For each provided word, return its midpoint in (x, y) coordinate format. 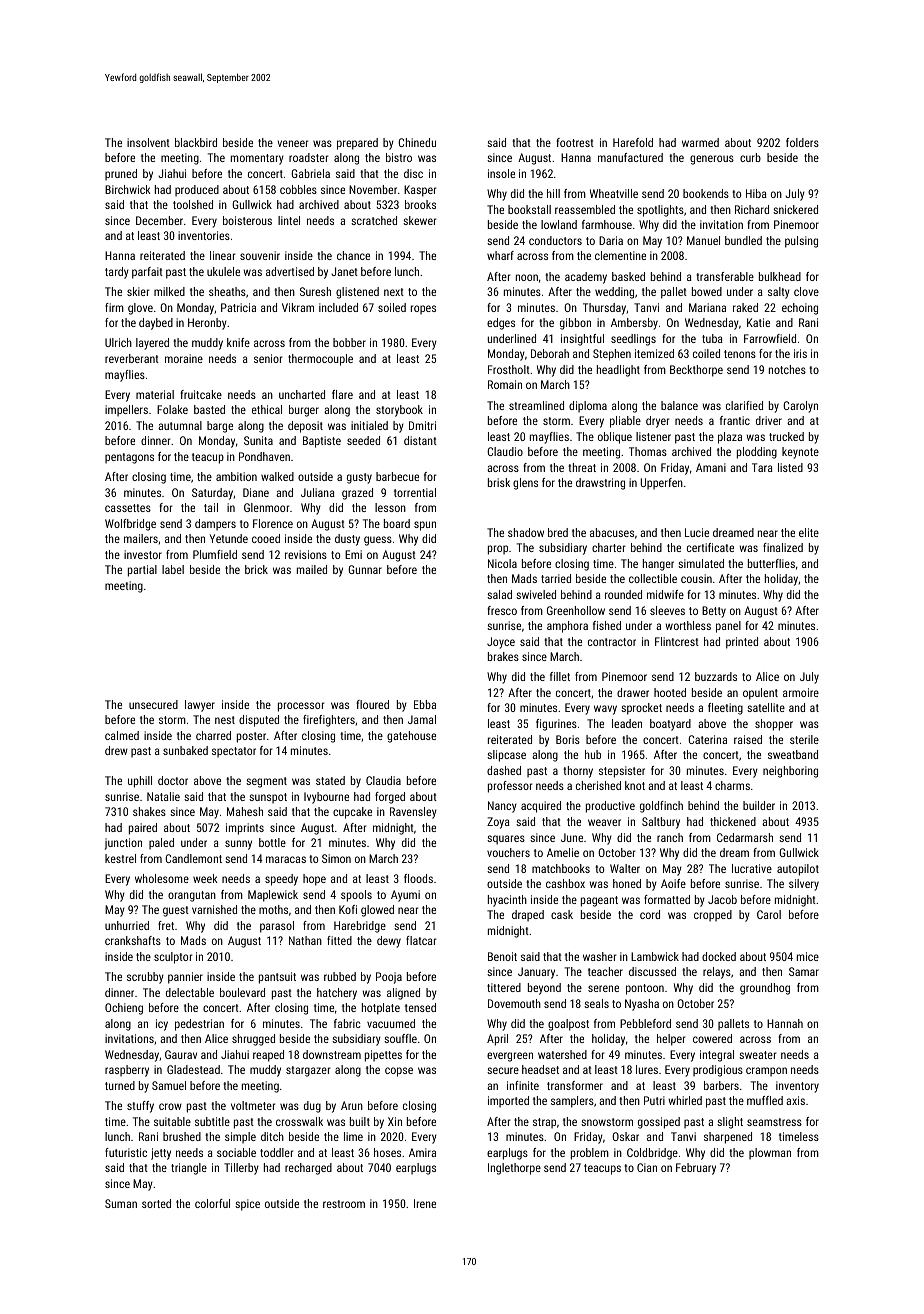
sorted (156, 1203)
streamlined (536, 405)
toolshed (193, 204)
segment (266, 782)
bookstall (529, 209)
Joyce (501, 643)
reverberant (132, 358)
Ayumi (405, 896)
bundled (743, 240)
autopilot (798, 870)
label (173, 569)
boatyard (670, 725)
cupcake (352, 813)
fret (166, 925)
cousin (696, 578)
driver (769, 420)
